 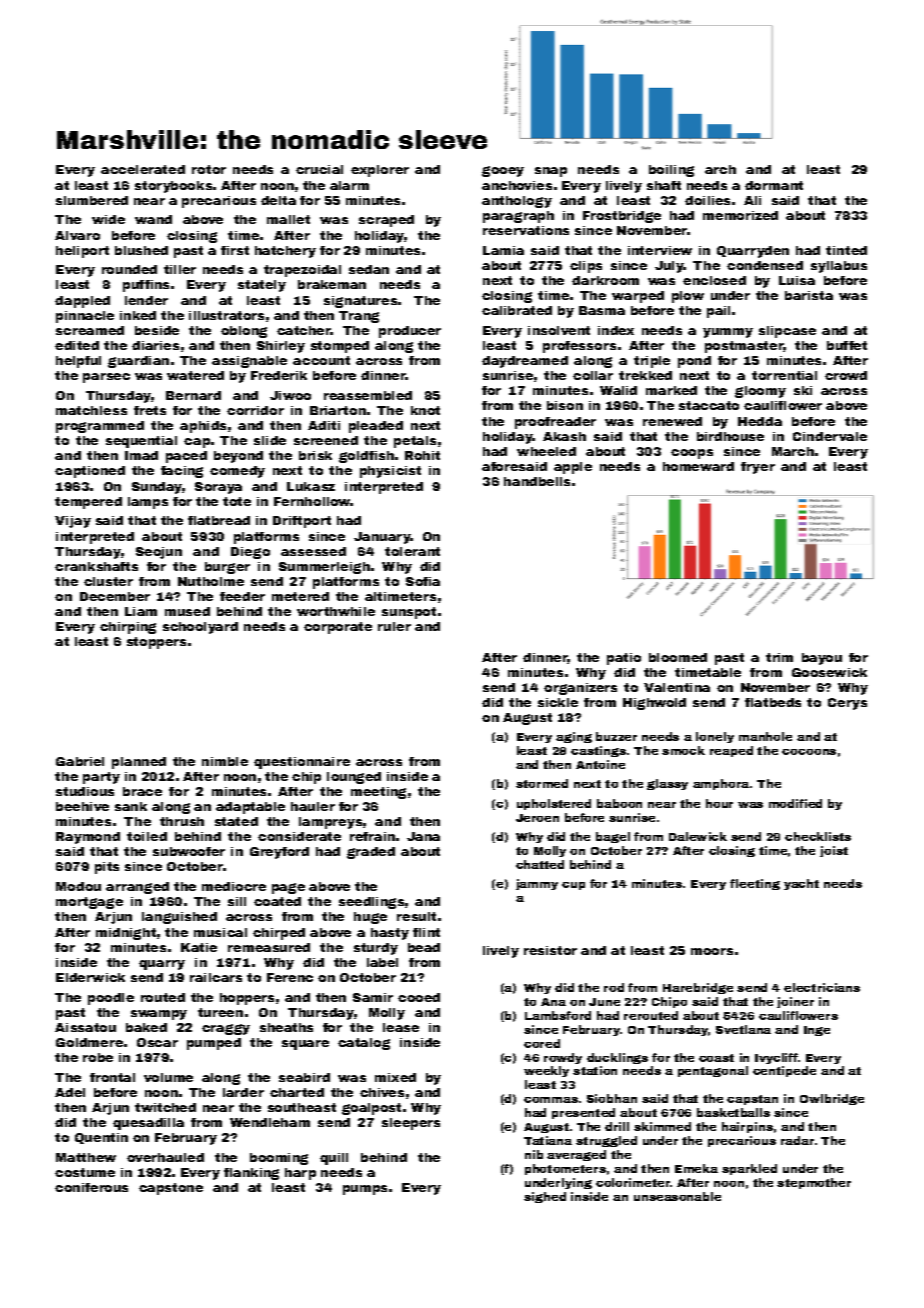 I want to click on rotor, so click(x=209, y=169).
